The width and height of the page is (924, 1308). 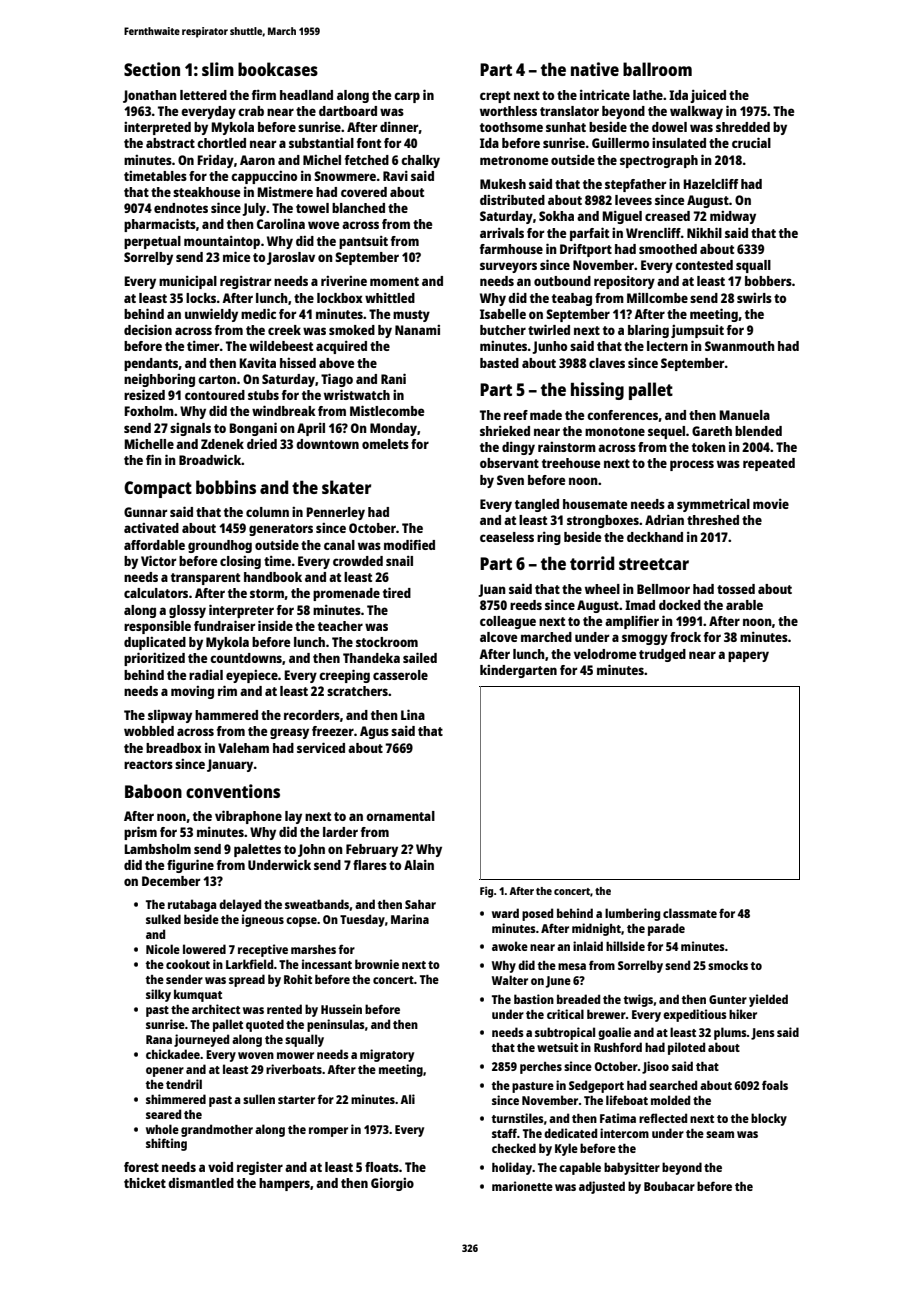 What do you see at coordinates (740, 346) in the page?
I see `Swanmouth` at bounding box center [740, 346].
